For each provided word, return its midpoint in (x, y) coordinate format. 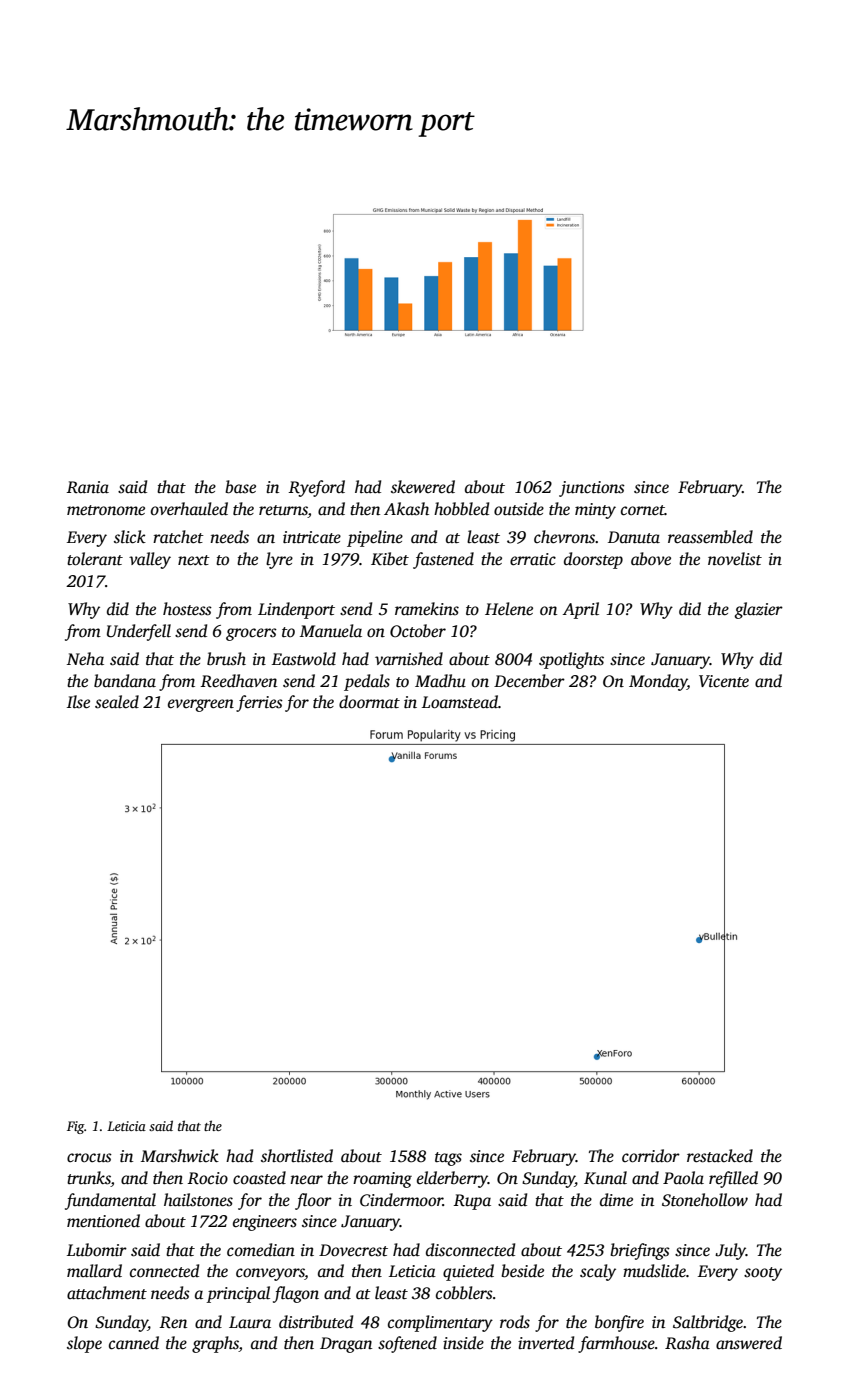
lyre (279, 560)
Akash (406, 509)
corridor (651, 1156)
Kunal (605, 1178)
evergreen (201, 705)
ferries (259, 703)
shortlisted (297, 1156)
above (651, 559)
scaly (598, 1272)
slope (84, 1344)
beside (522, 1271)
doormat (369, 702)
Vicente (724, 681)
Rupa (472, 1202)
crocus (89, 1158)
